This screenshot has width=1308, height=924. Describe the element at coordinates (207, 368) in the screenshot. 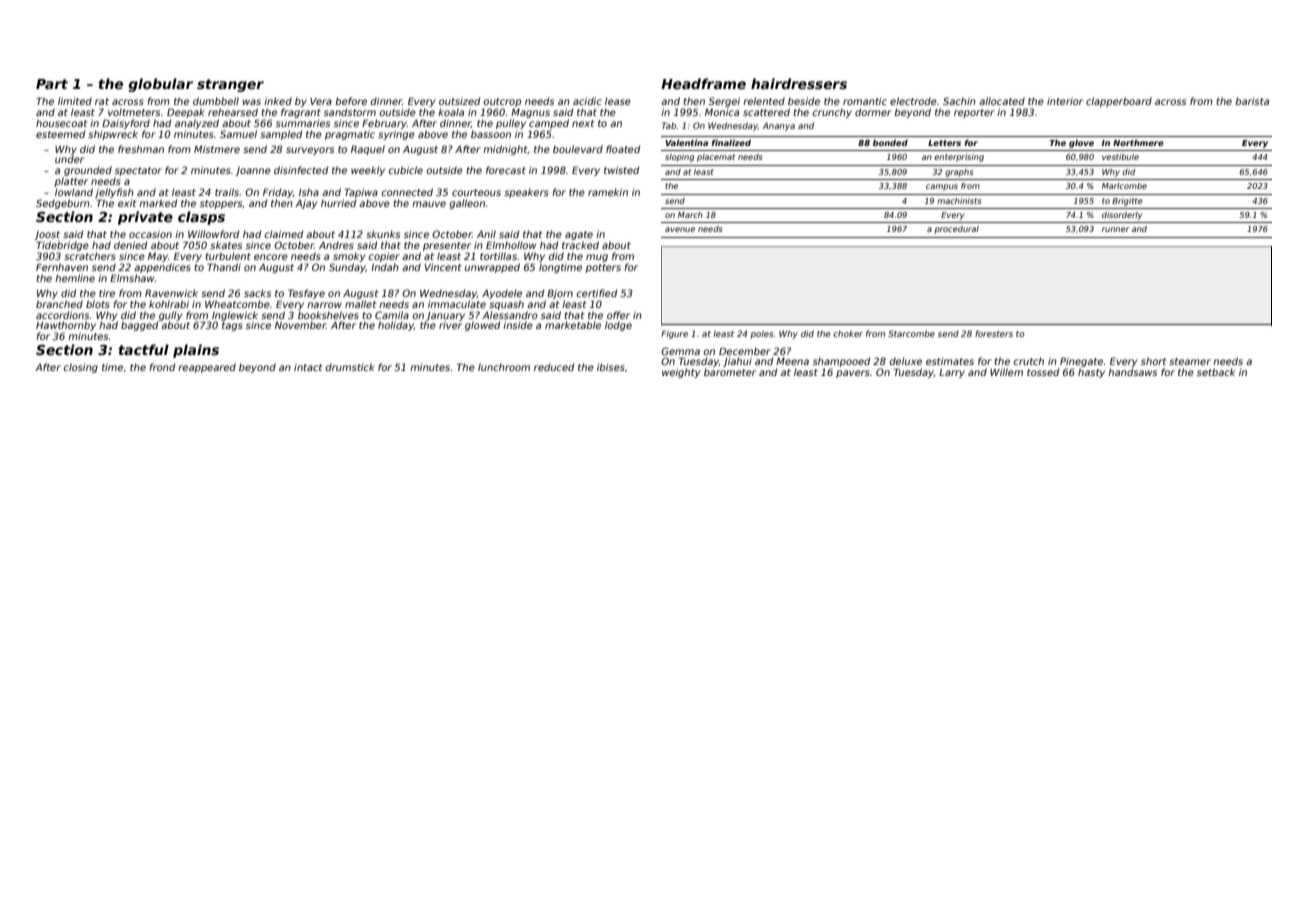

I see `reappeared` at that location.
